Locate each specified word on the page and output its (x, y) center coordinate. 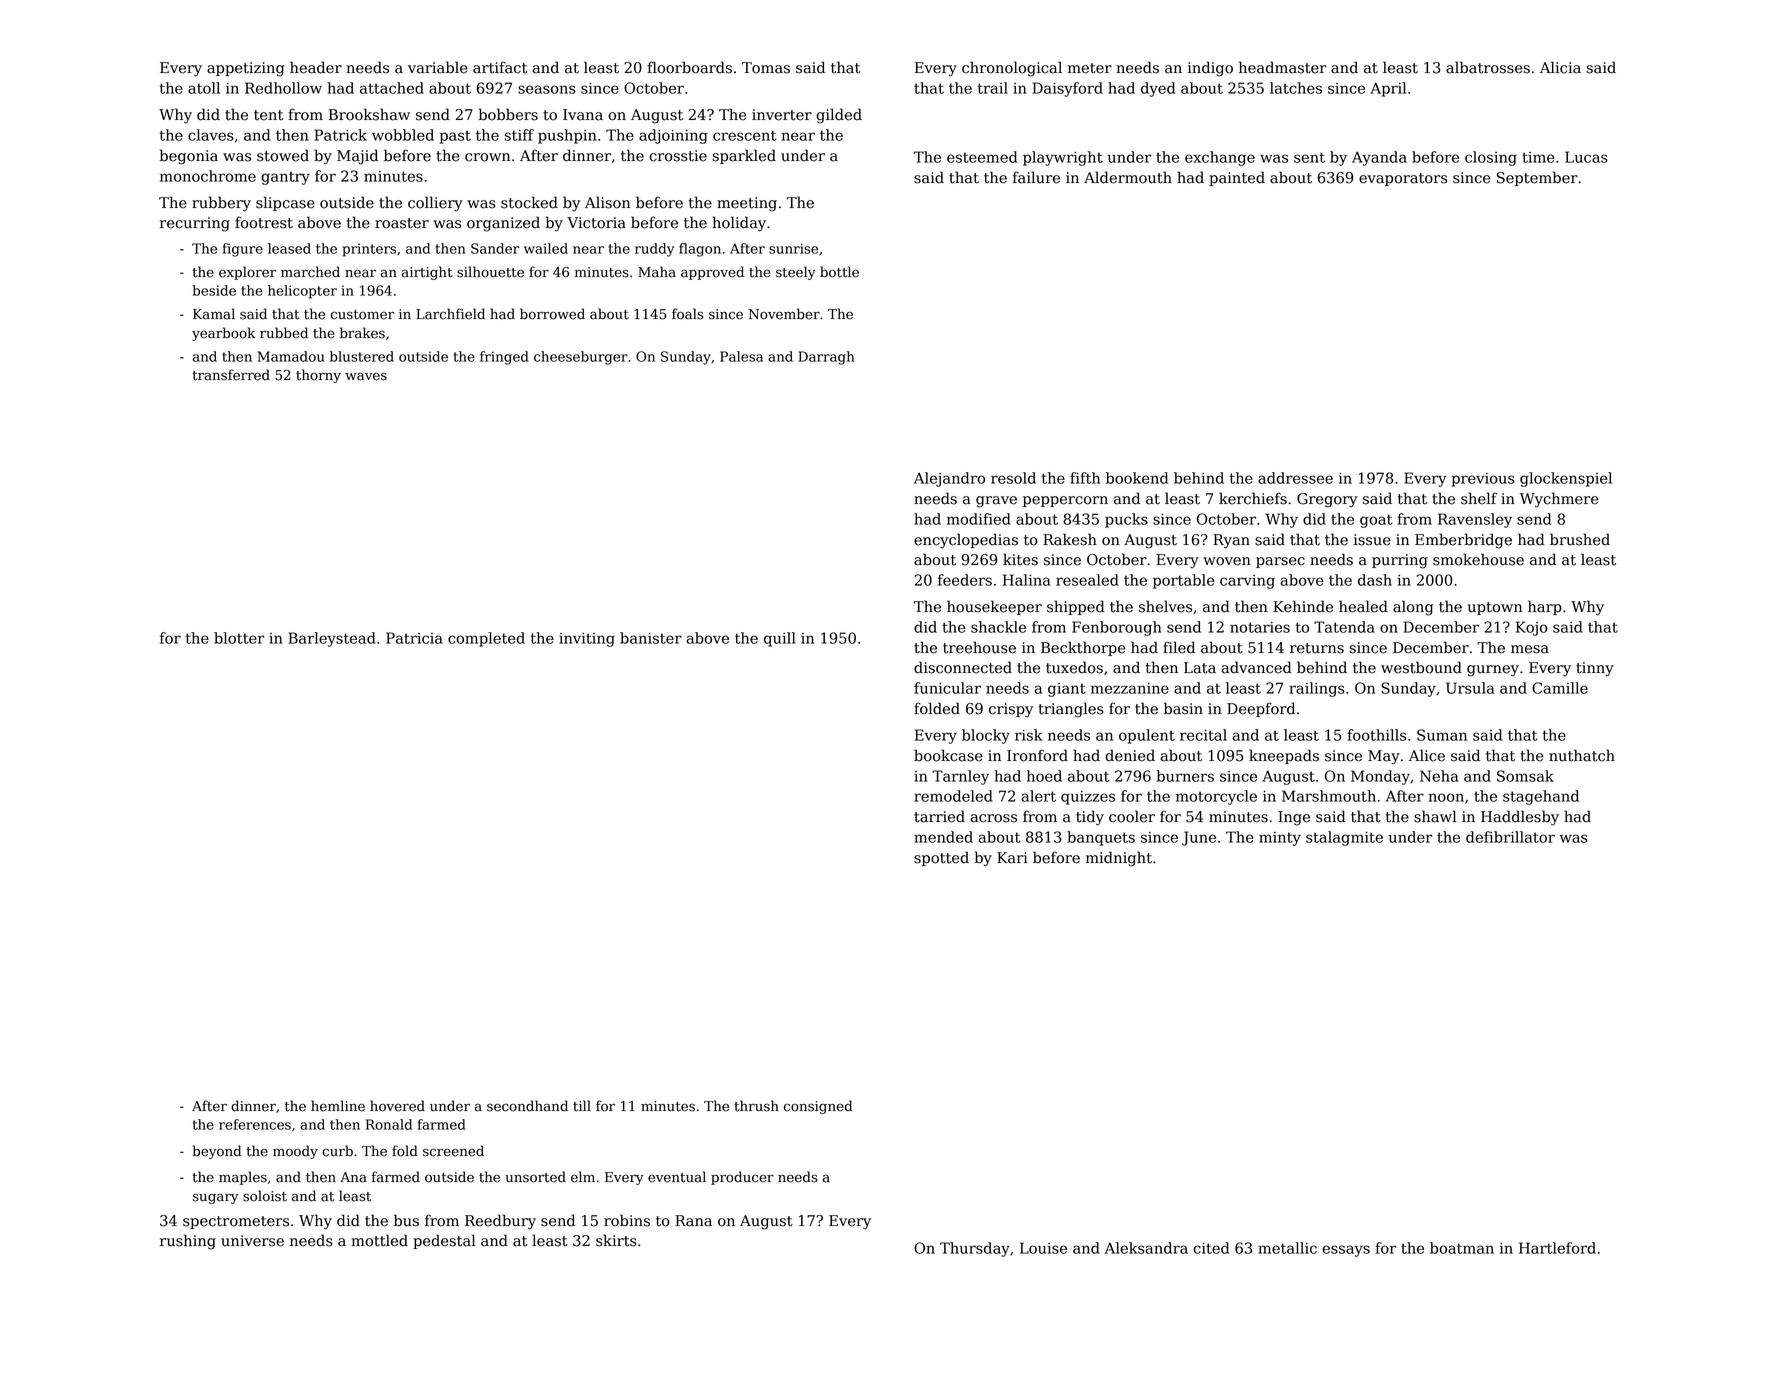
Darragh (826, 358)
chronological (1012, 69)
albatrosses (1488, 67)
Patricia (414, 638)
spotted (941, 858)
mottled (379, 1240)
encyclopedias (966, 541)
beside (214, 290)
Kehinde (1303, 606)
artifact (500, 67)
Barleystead (332, 639)
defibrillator (1510, 837)
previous (1483, 480)
